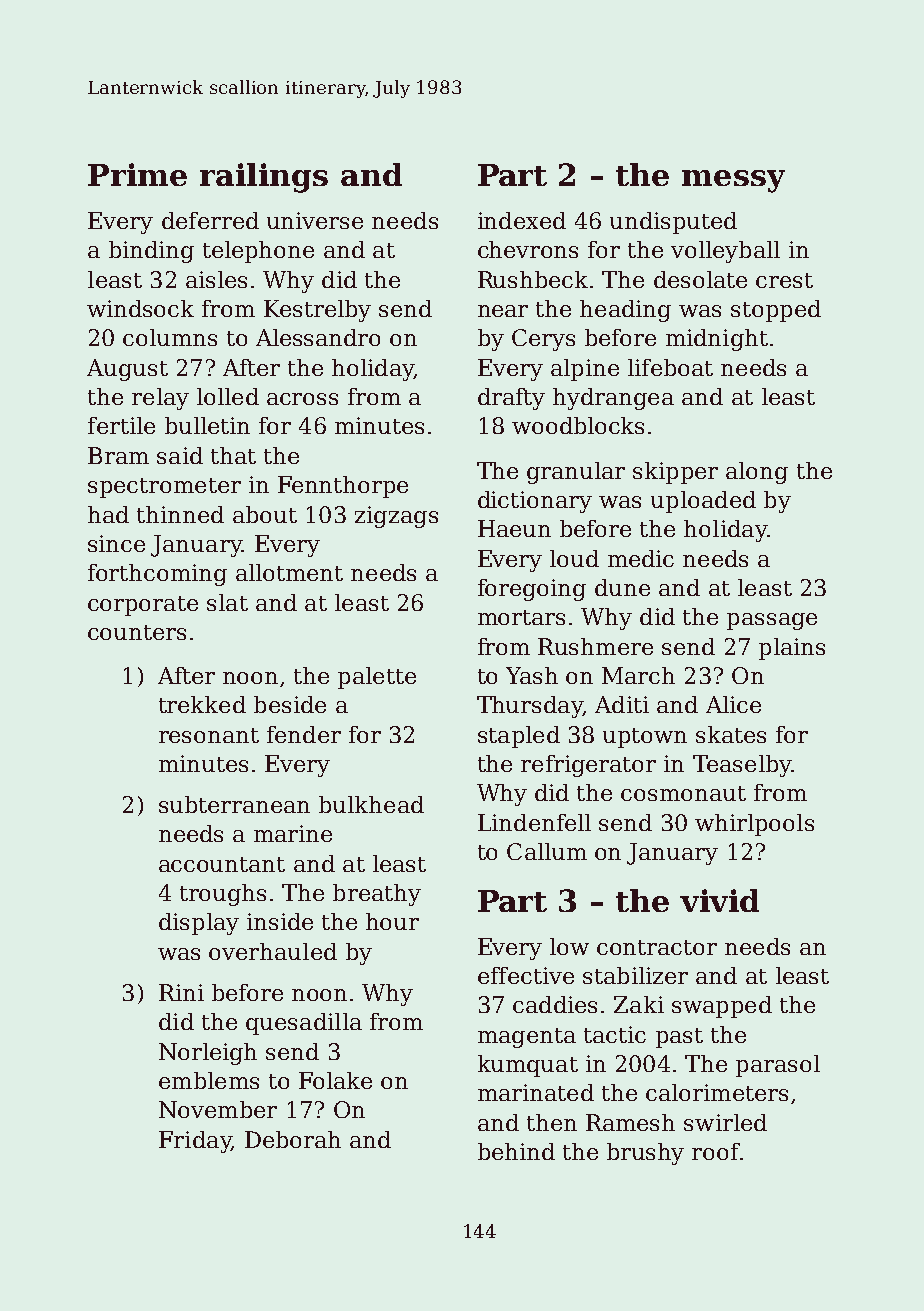  Describe the element at coordinates (137, 174) in the screenshot. I see `Prime` at that location.
